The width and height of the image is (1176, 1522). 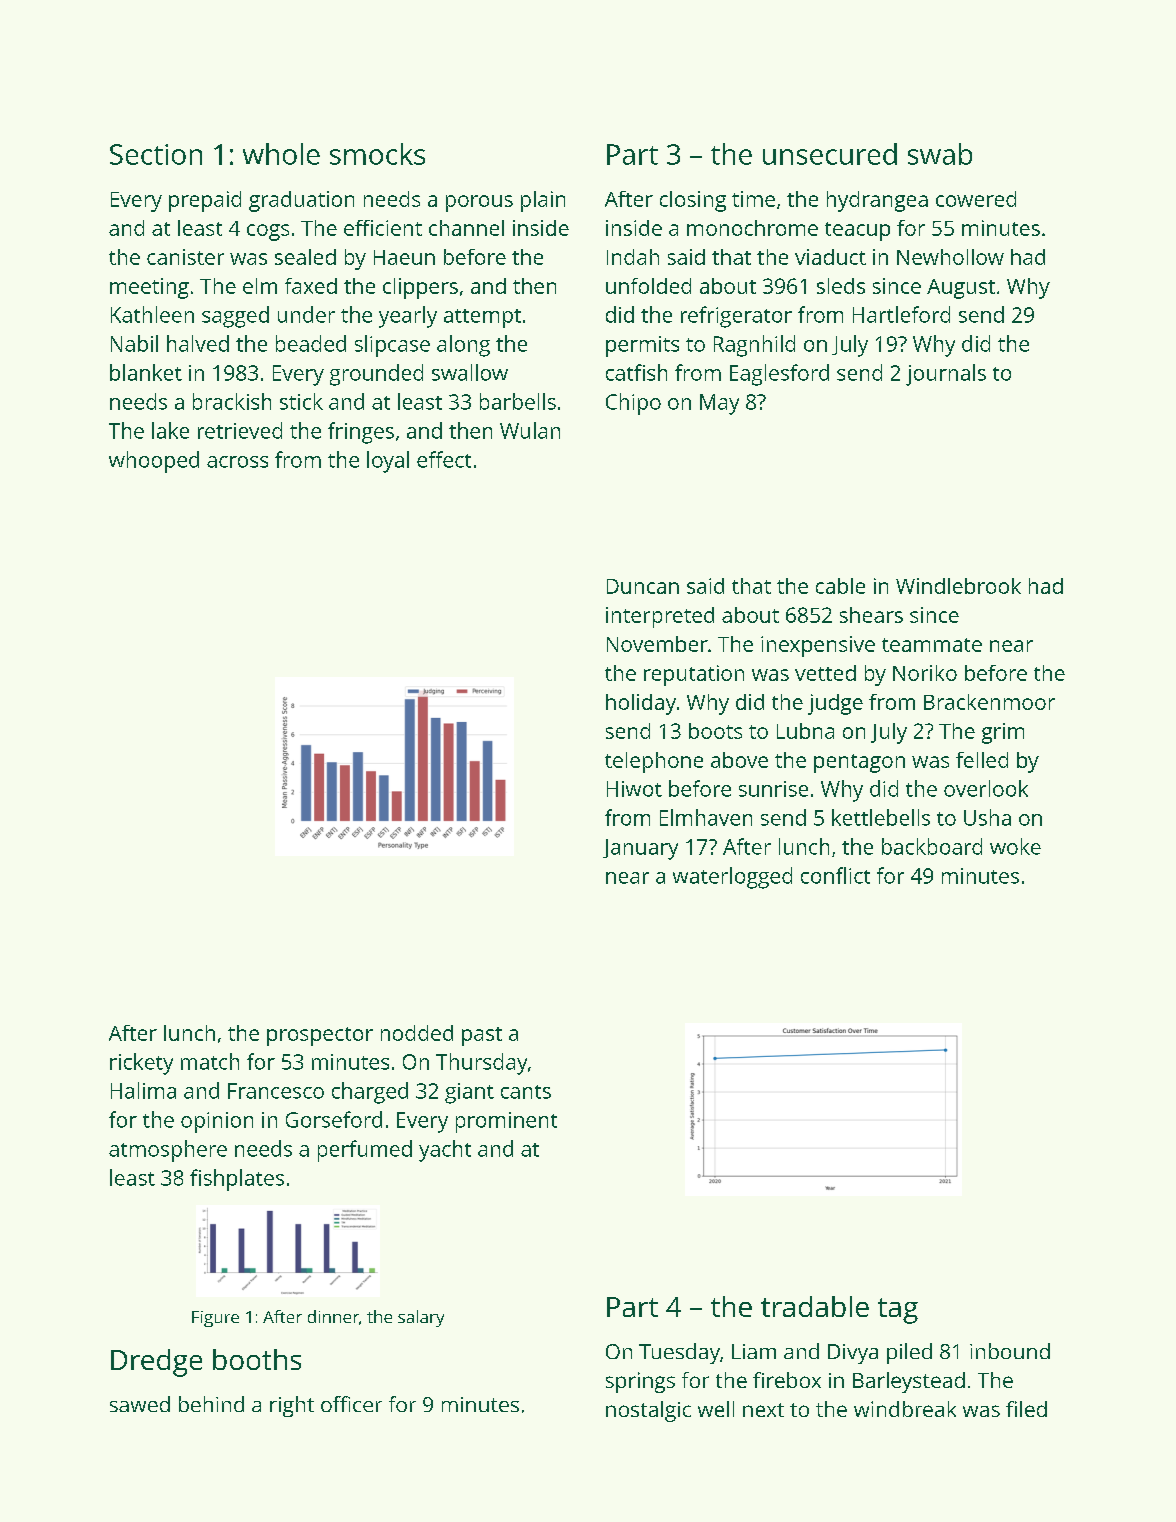 I want to click on along, so click(x=463, y=346).
